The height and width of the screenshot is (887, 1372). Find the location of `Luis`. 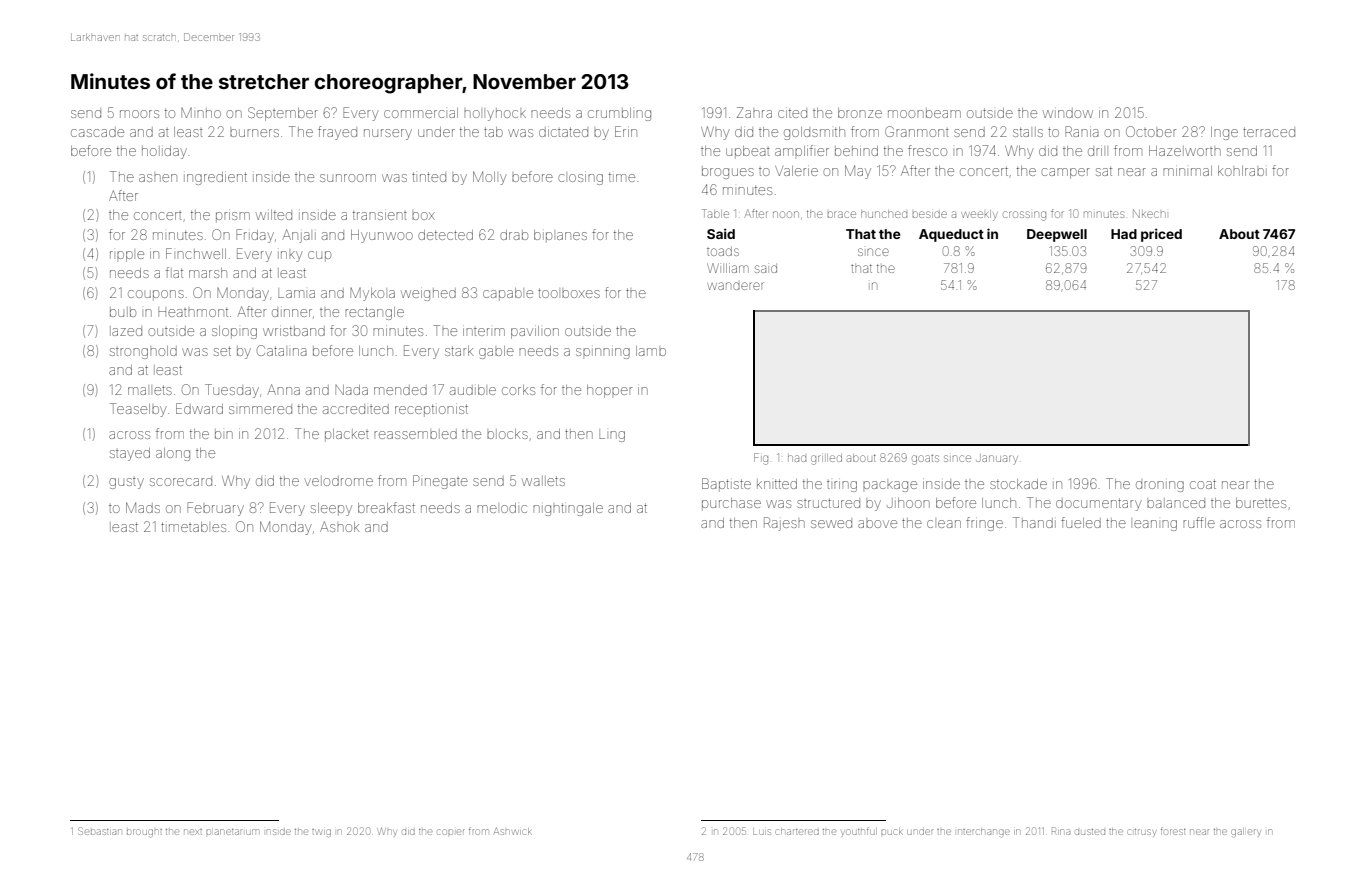

Luis is located at coordinates (762, 832).
